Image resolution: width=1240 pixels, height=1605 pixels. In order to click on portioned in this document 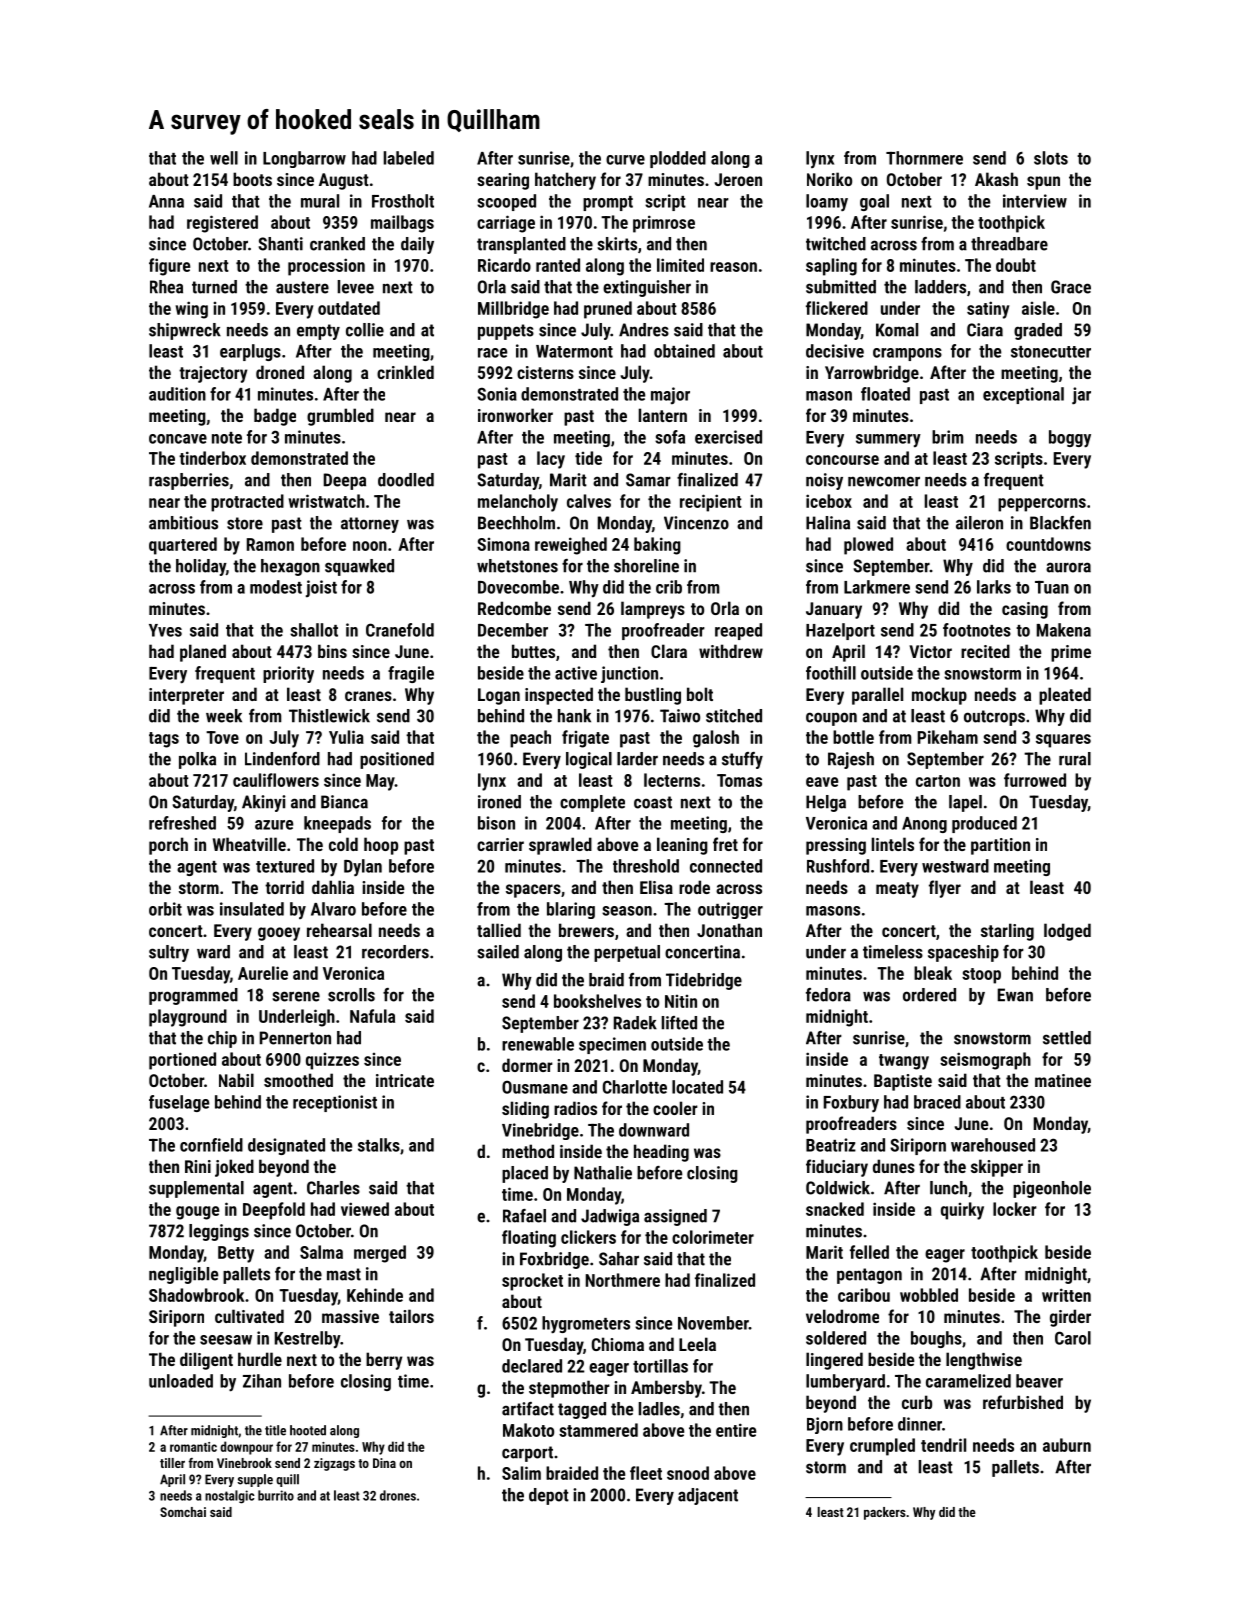, I will do `click(182, 1061)`.
